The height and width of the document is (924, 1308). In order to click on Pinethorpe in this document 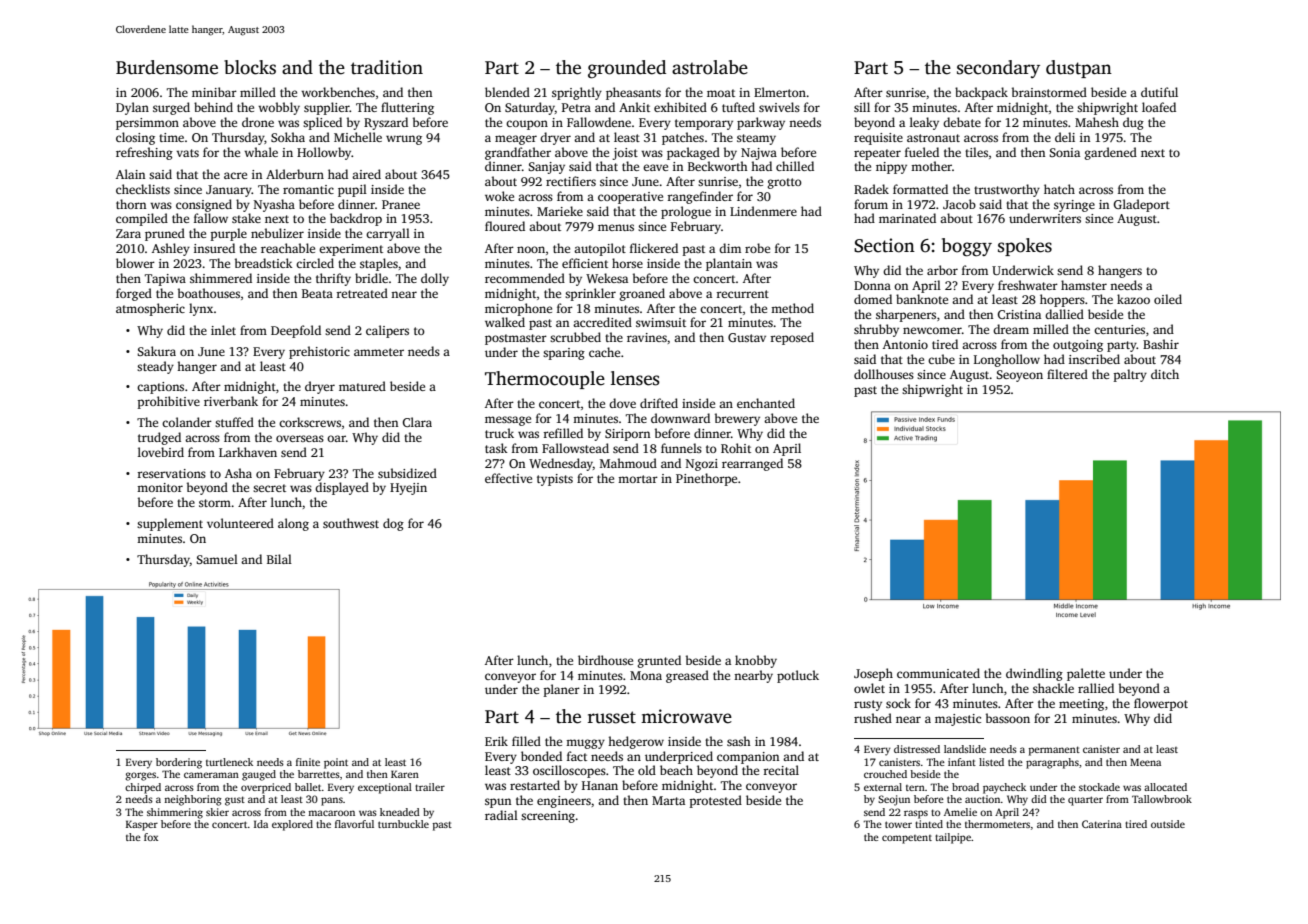, I will do `click(706, 479)`.
